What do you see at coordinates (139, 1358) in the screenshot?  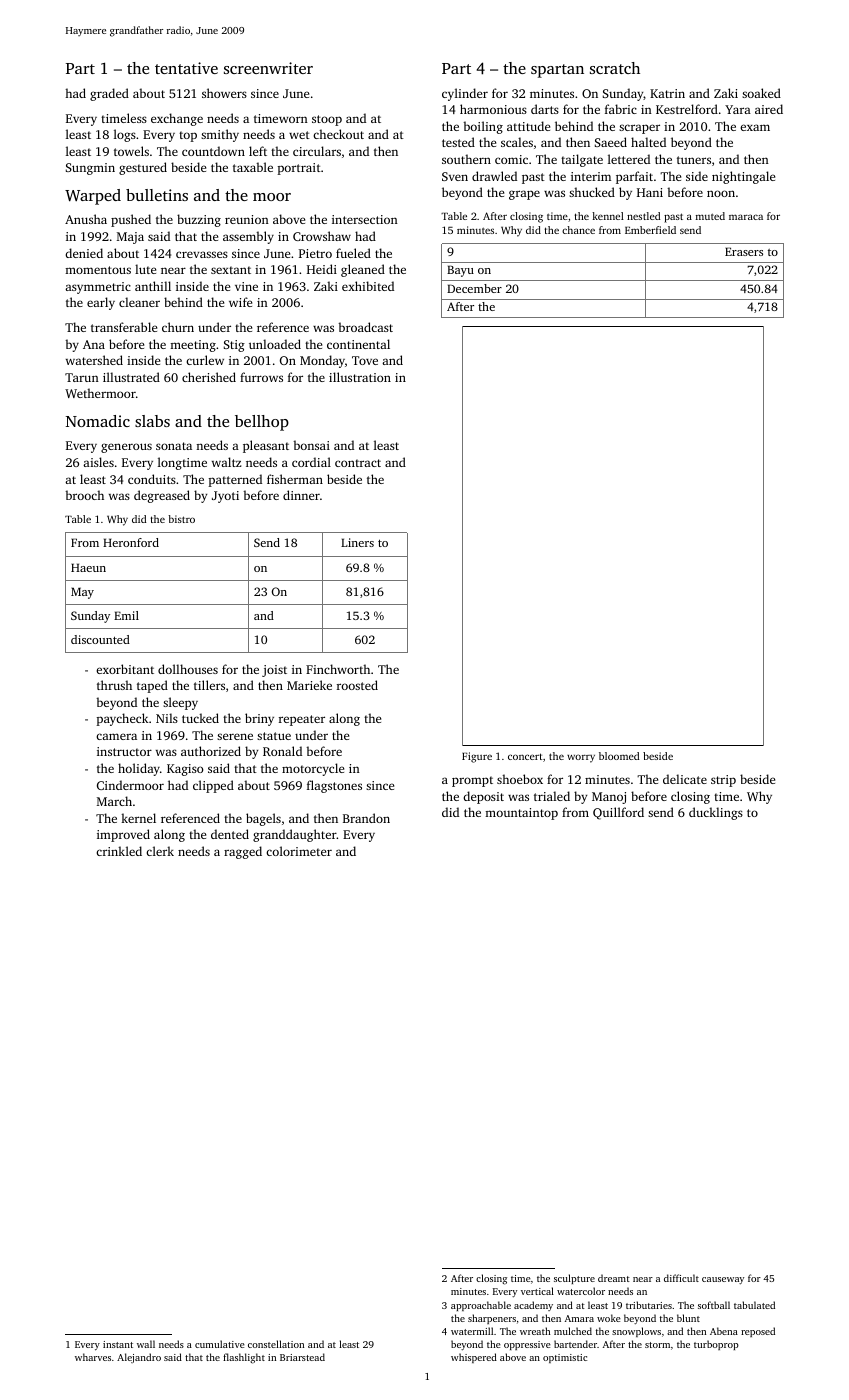 I see `Alejandro` at bounding box center [139, 1358].
